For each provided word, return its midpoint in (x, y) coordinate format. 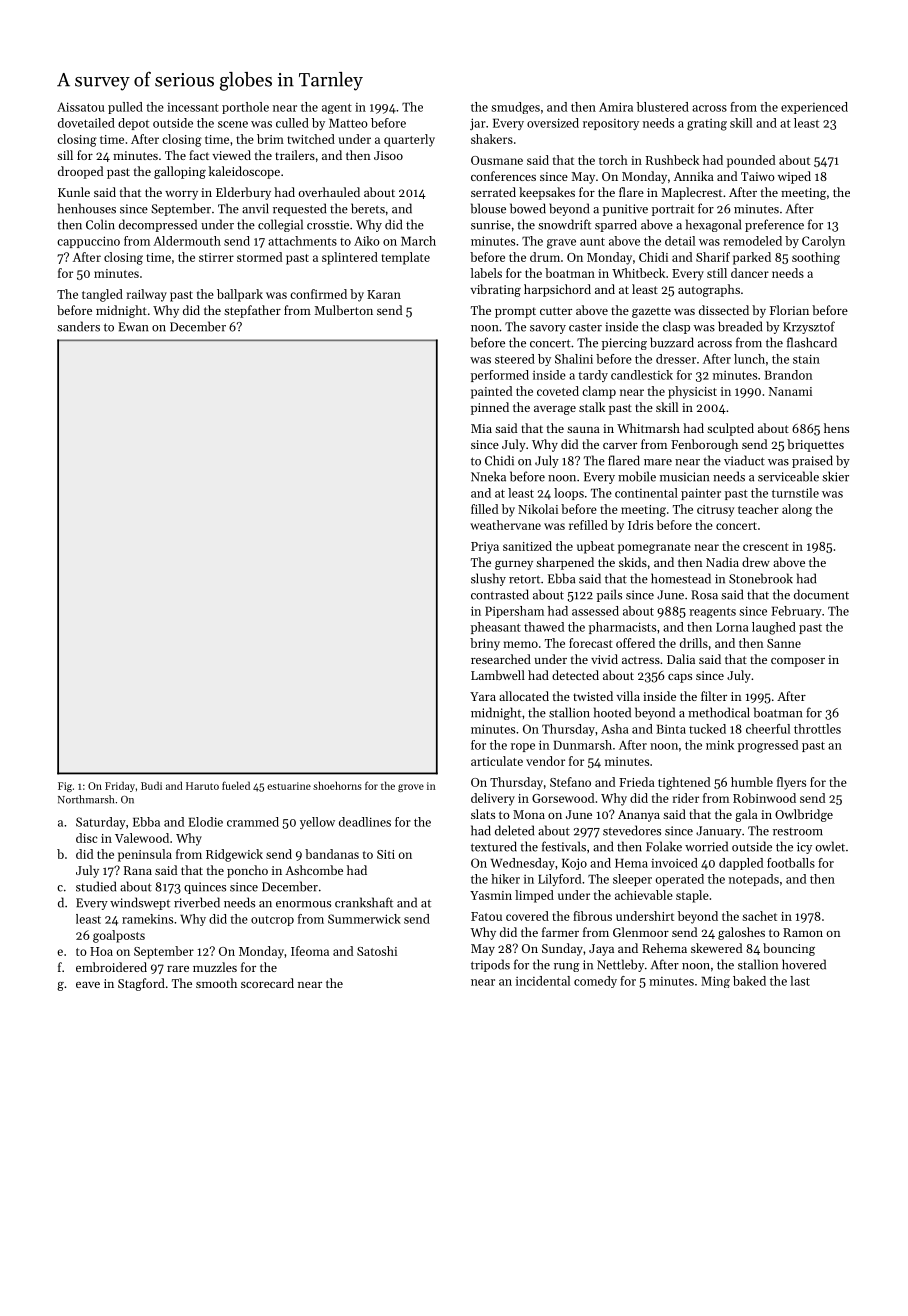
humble (752, 782)
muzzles (215, 967)
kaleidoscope (244, 172)
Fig (65, 787)
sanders (78, 326)
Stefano (570, 782)
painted (491, 392)
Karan (384, 294)
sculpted (730, 429)
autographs (709, 290)
